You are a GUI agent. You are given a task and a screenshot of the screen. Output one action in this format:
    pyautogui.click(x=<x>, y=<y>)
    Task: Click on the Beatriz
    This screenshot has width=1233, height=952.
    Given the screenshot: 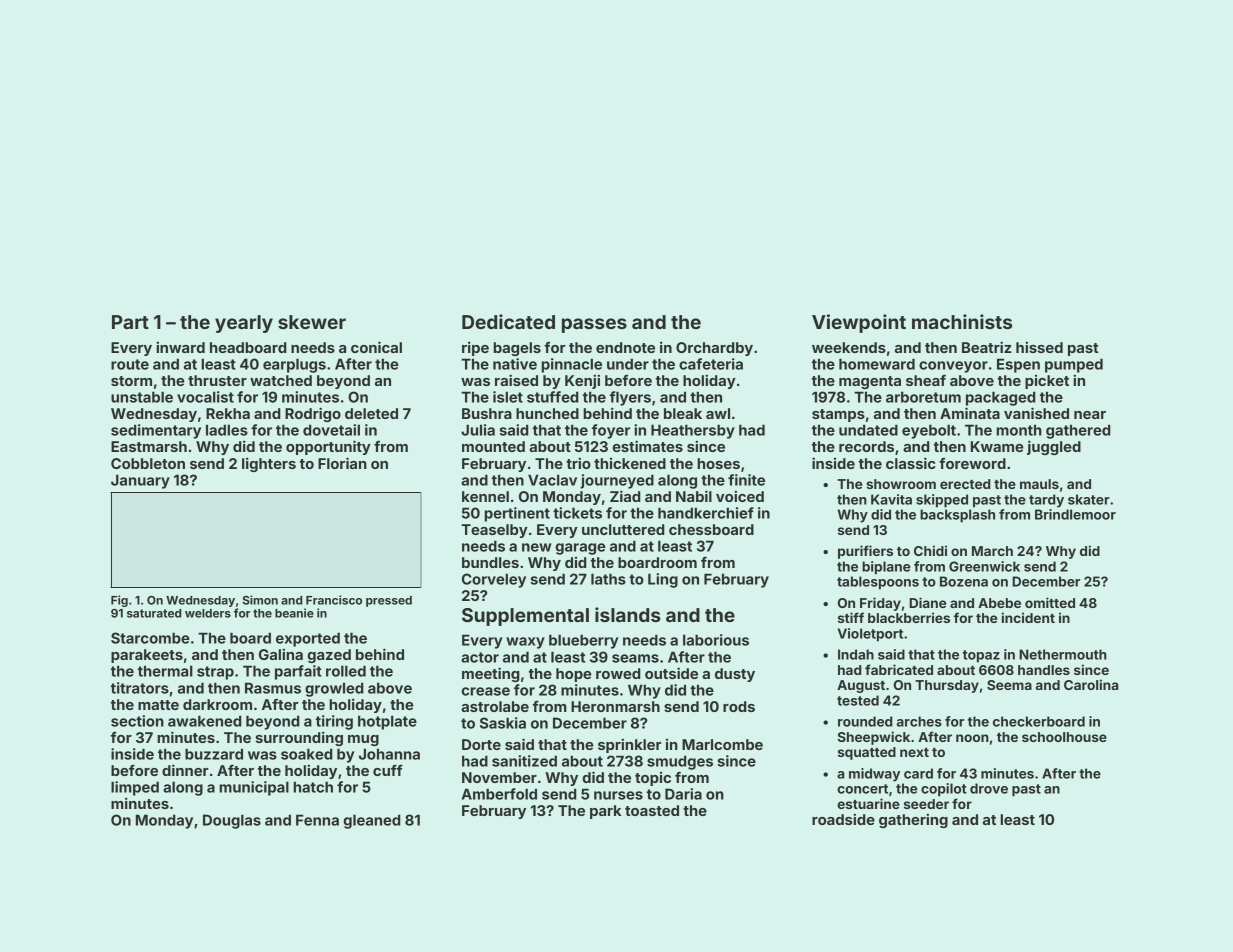 What is the action you would take?
    pyautogui.click(x=987, y=347)
